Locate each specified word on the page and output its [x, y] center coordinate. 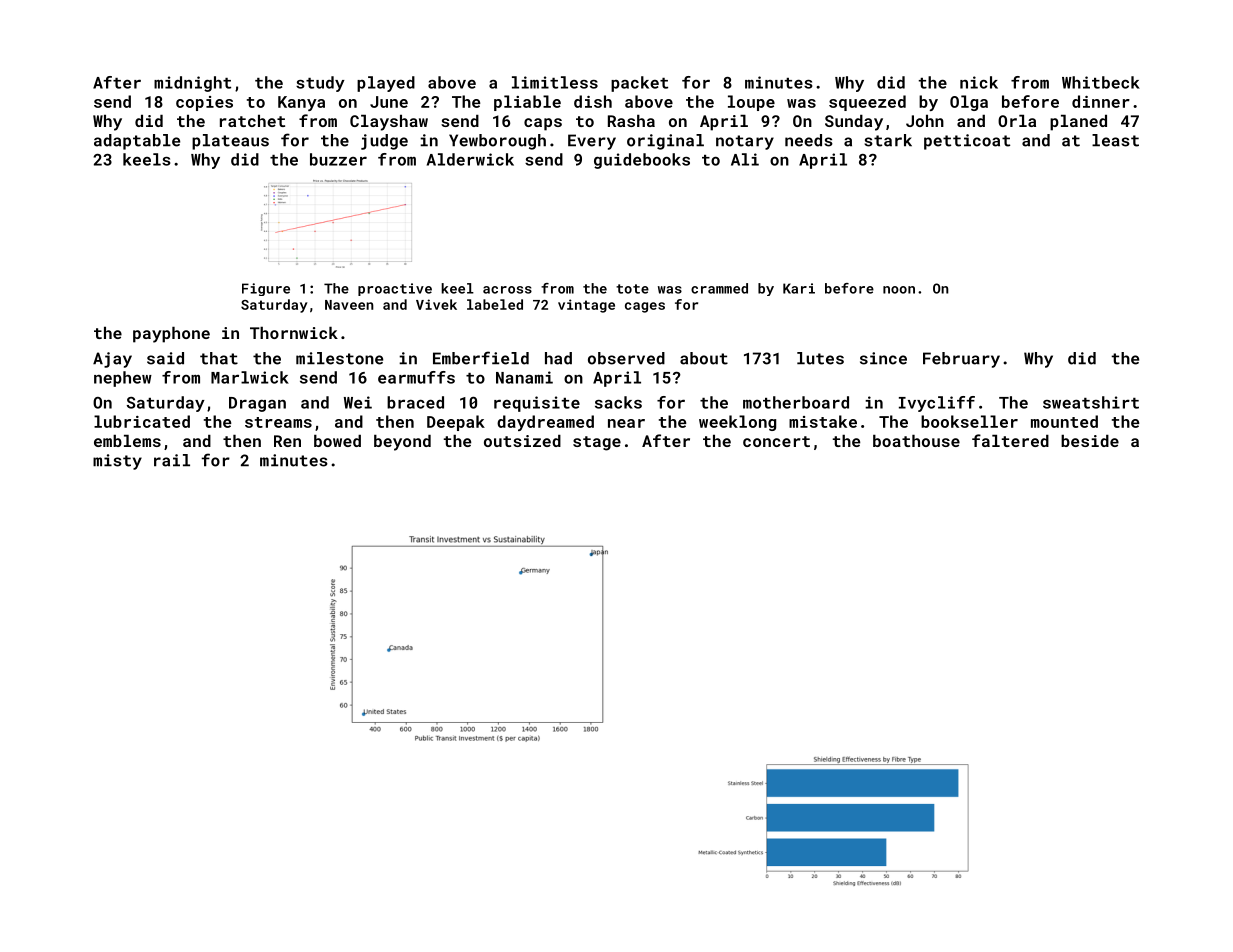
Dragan [257, 404]
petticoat [967, 142]
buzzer [338, 159]
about [704, 358]
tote [632, 289]
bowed [337, 441]
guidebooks [642, 161]
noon [899, 290]
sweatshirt [1091, 402]
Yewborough [497, 142]
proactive [395, 289]
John [925, 121]
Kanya [301, 103]
